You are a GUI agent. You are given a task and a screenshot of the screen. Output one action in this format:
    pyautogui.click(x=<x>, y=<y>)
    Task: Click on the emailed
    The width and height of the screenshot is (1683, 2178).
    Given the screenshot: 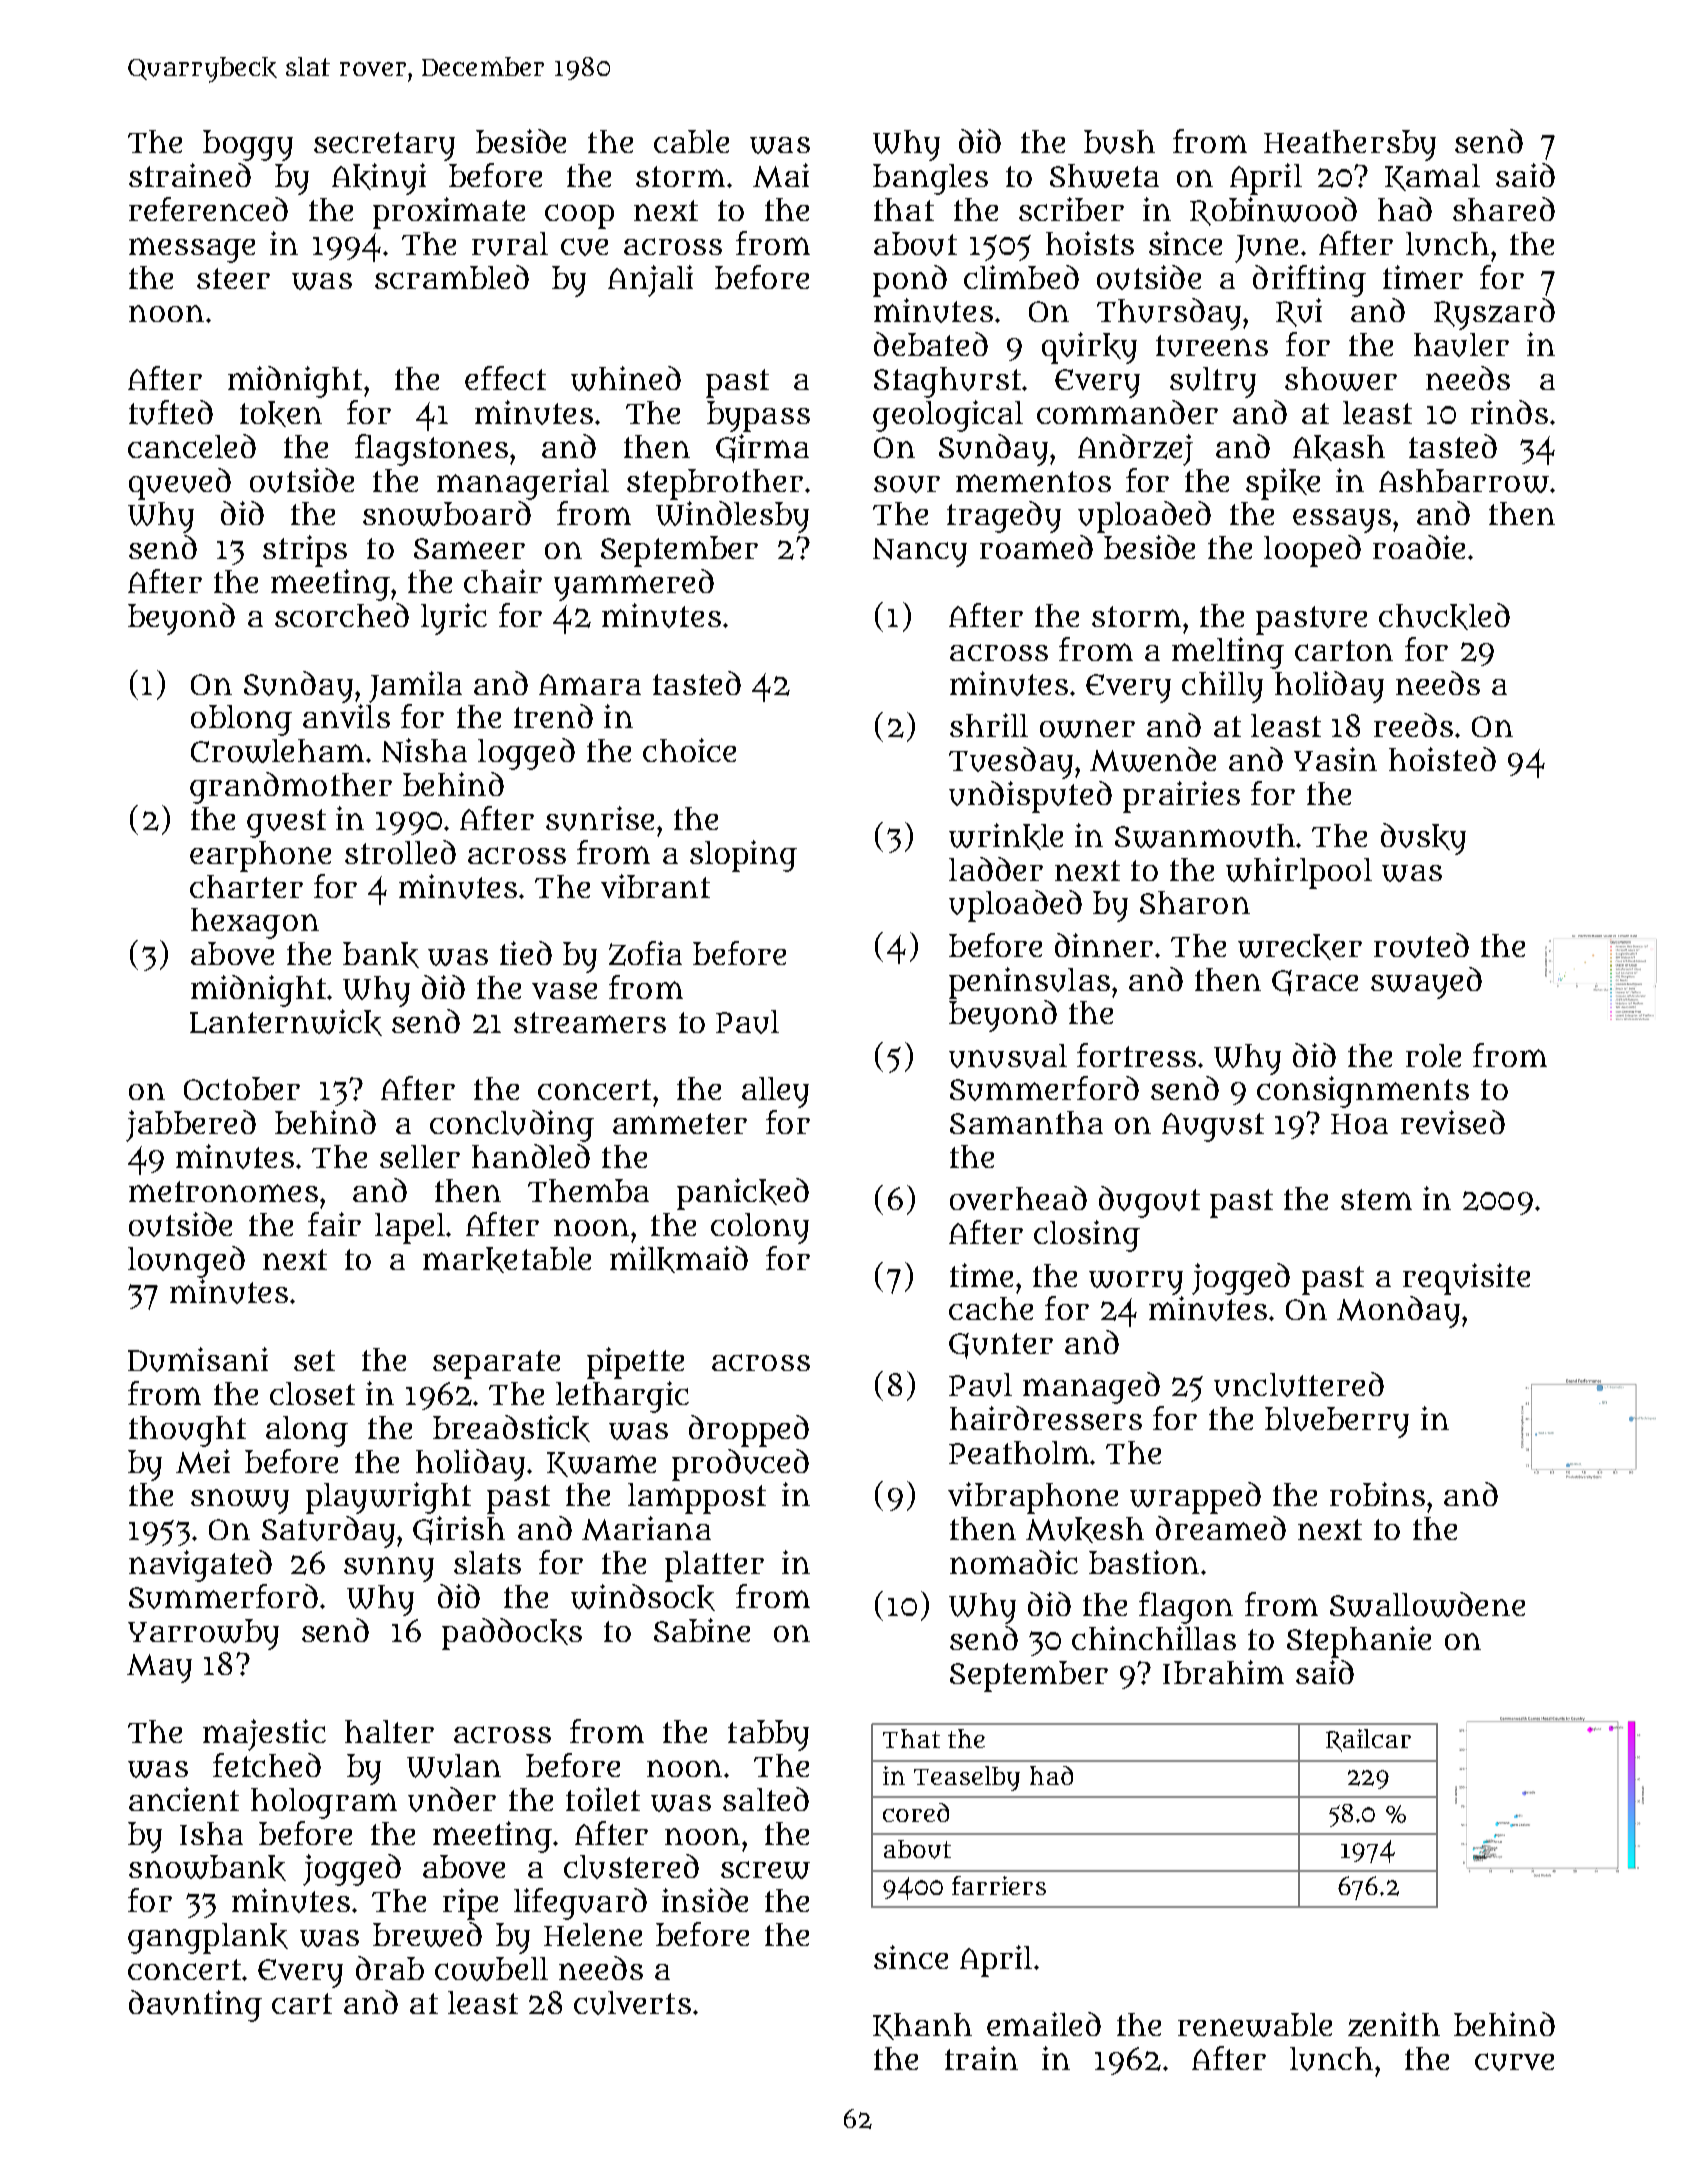 What is the action you would take?
    pyautogui.click(x=1044, y=2024)
